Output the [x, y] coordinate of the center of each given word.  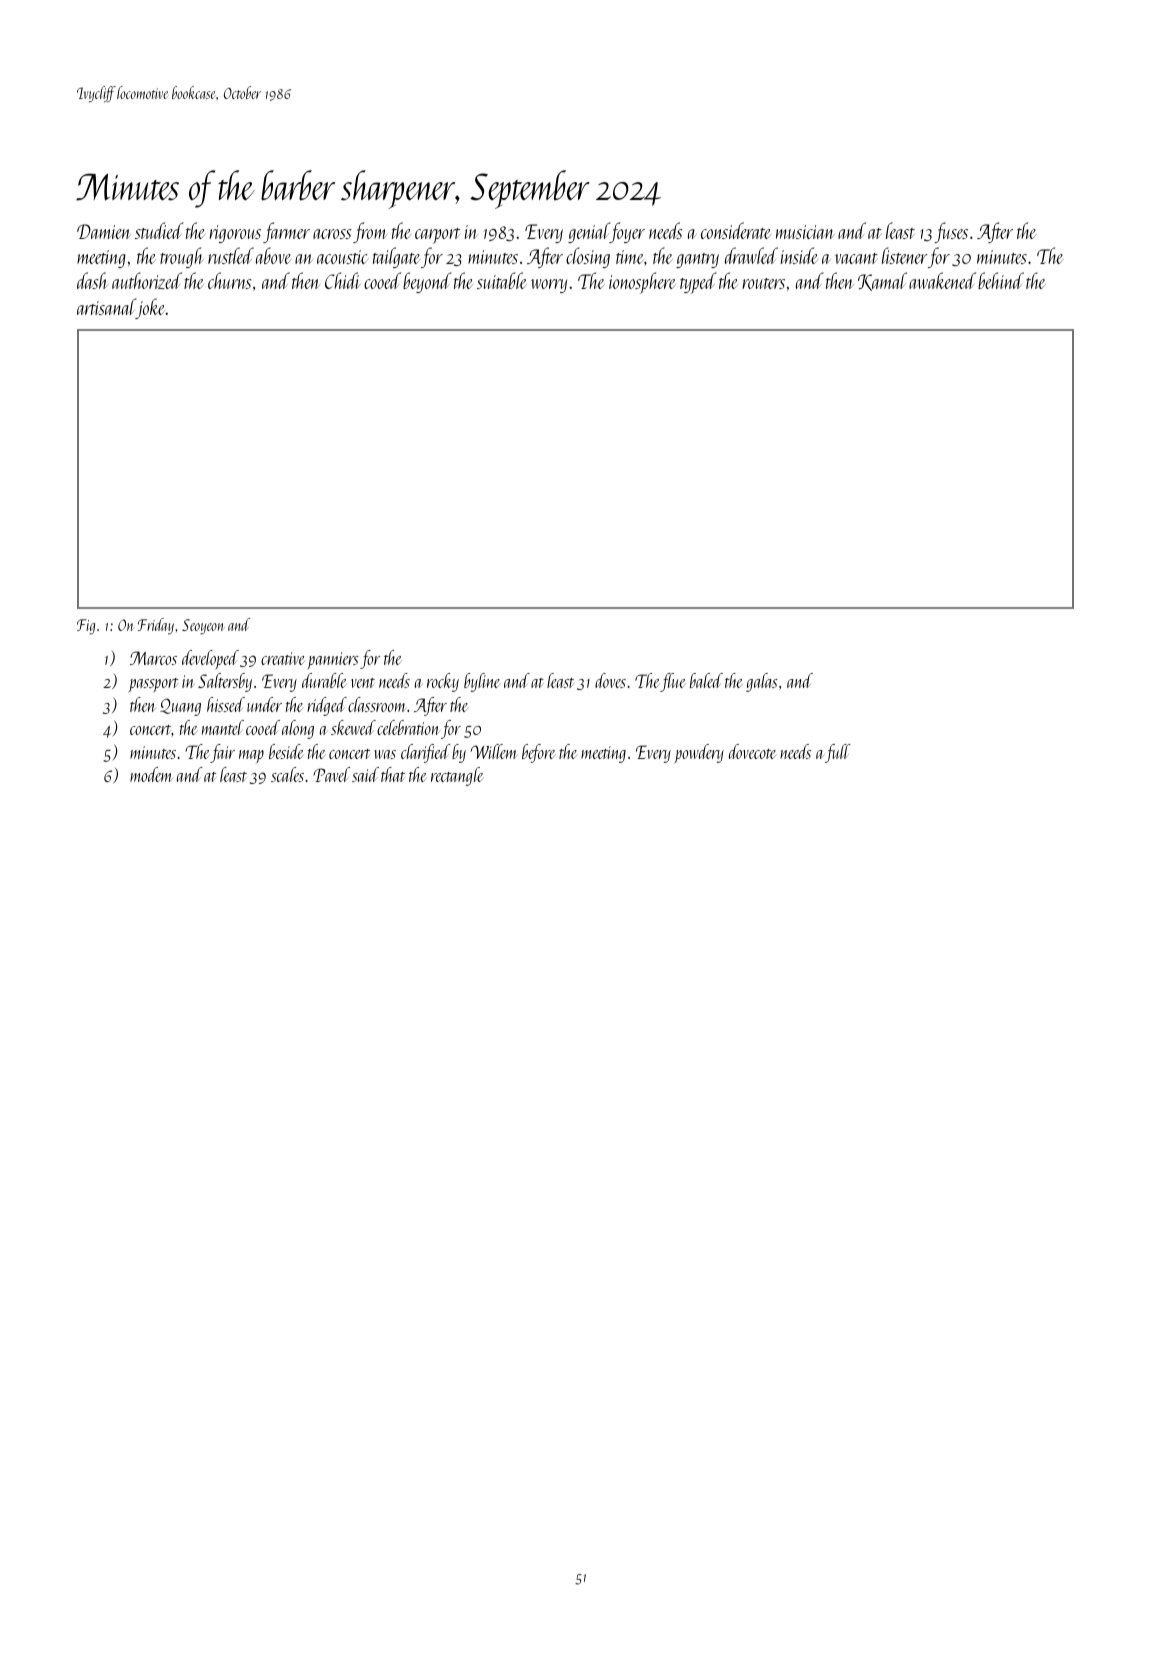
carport [438, 236]
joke [151, 308]
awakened [942, 280]
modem [151, 774]
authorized [147, 280]
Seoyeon [202, 627]
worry [549, 286]
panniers [333, 660]
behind [1001, 280]
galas [762, 682]
